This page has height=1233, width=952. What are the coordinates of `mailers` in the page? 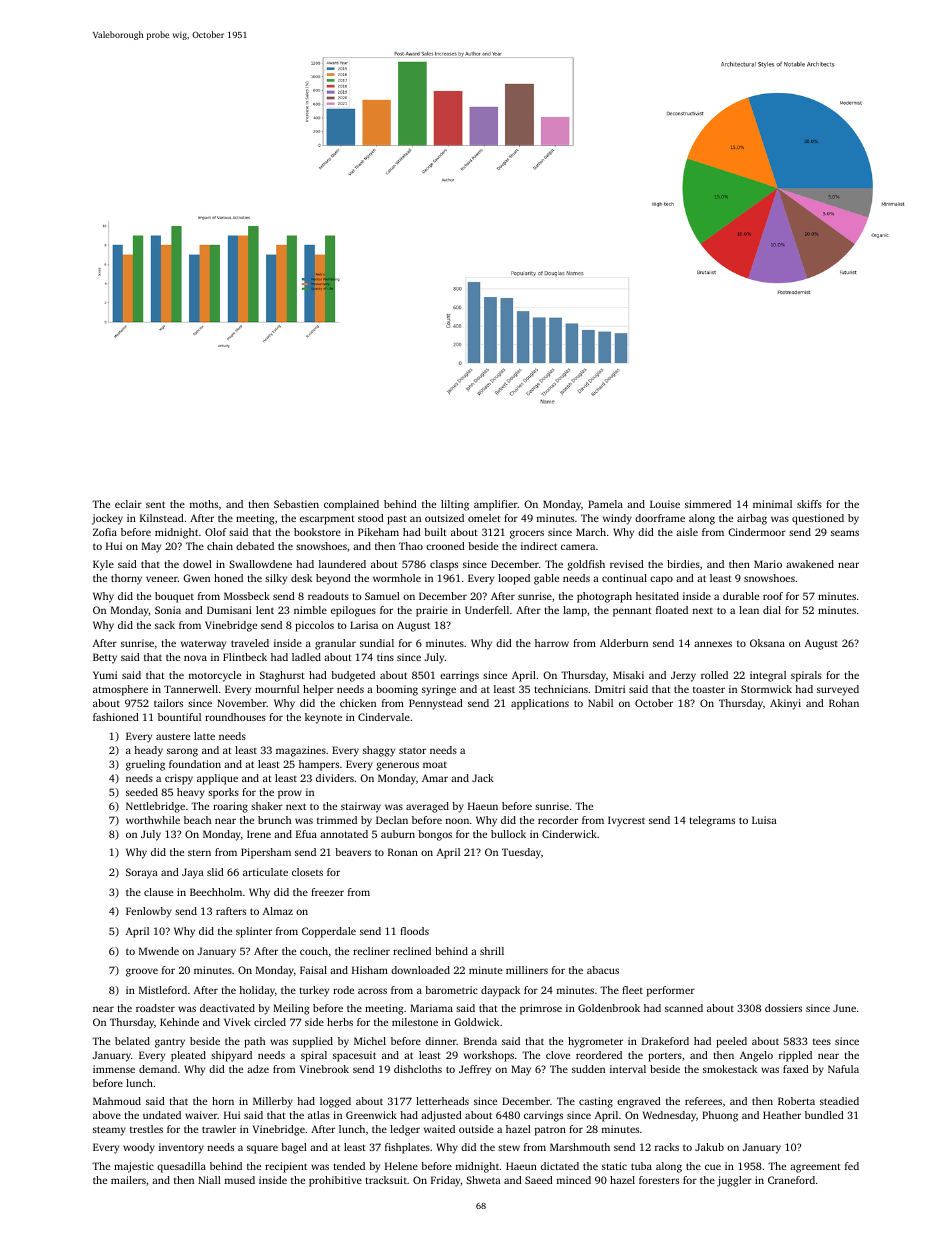 It's located at (128, 1180).
